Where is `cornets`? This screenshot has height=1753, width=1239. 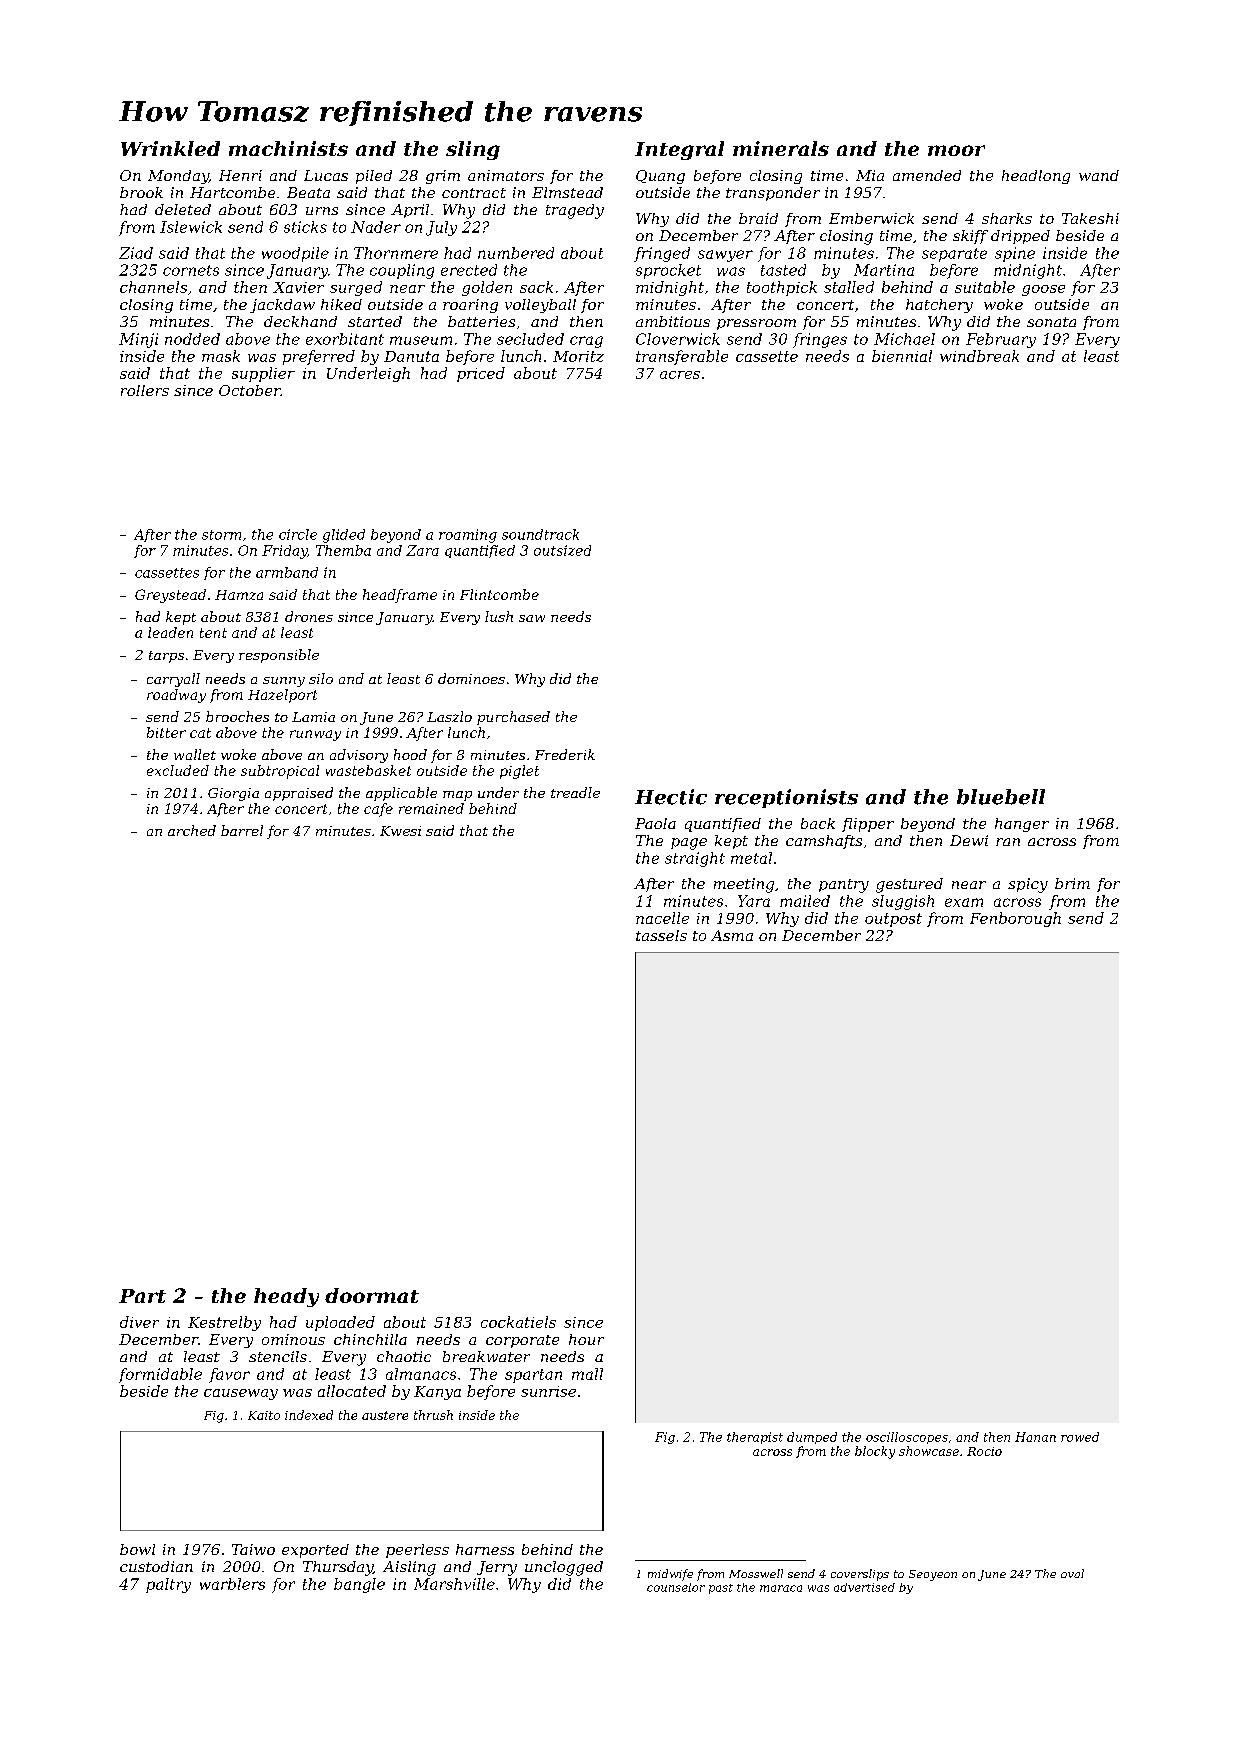 cornets is located at coordinates (191, 270).
